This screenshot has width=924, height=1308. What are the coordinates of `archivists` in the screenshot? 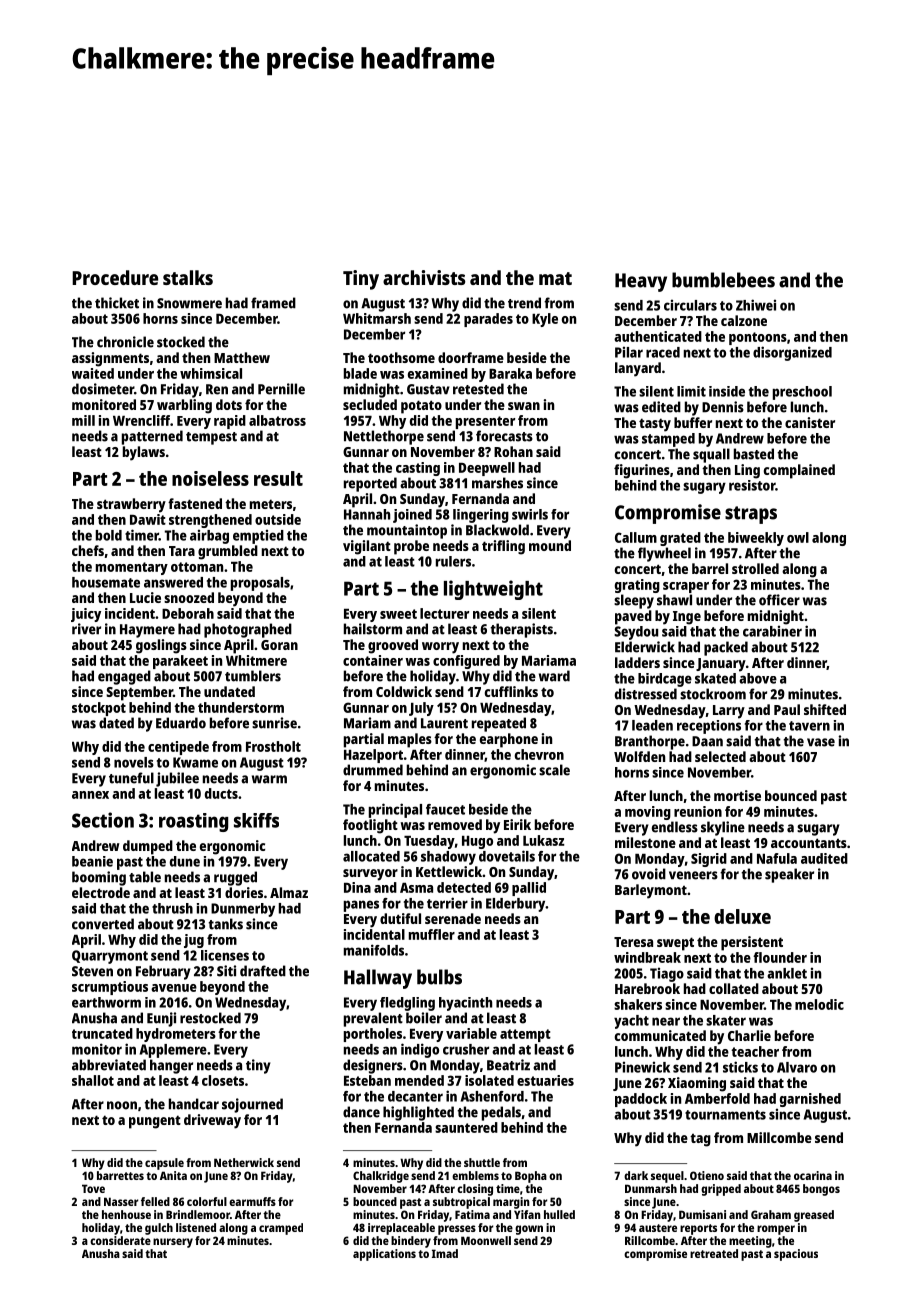 It's located at (424, 277).
